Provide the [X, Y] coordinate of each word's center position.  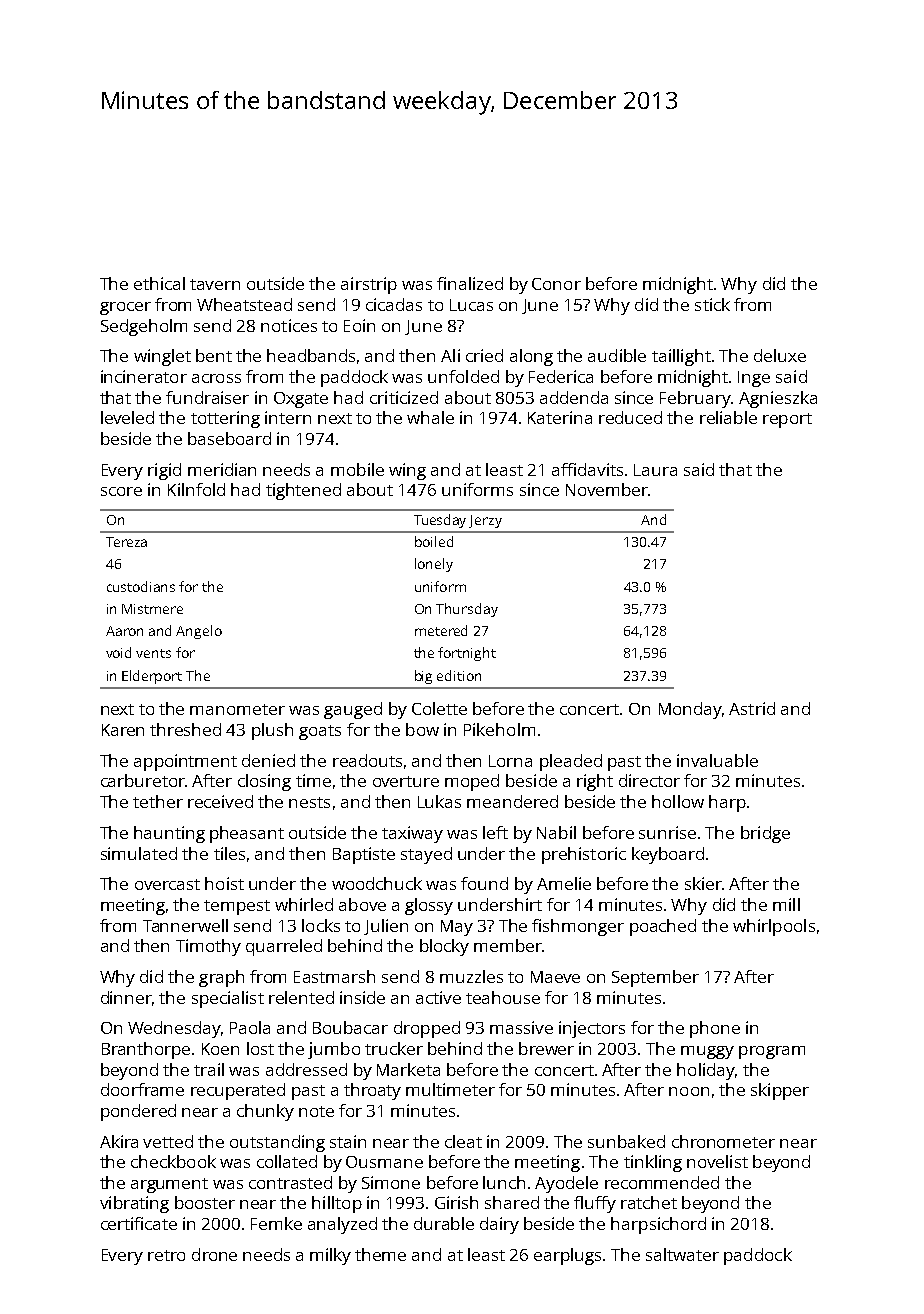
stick [712, 304]
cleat [463, 1141]
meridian [222, 469]
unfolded [463, 376]
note [316, 1111]
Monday [690, 710]
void [118, 652]
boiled [434, 541]
